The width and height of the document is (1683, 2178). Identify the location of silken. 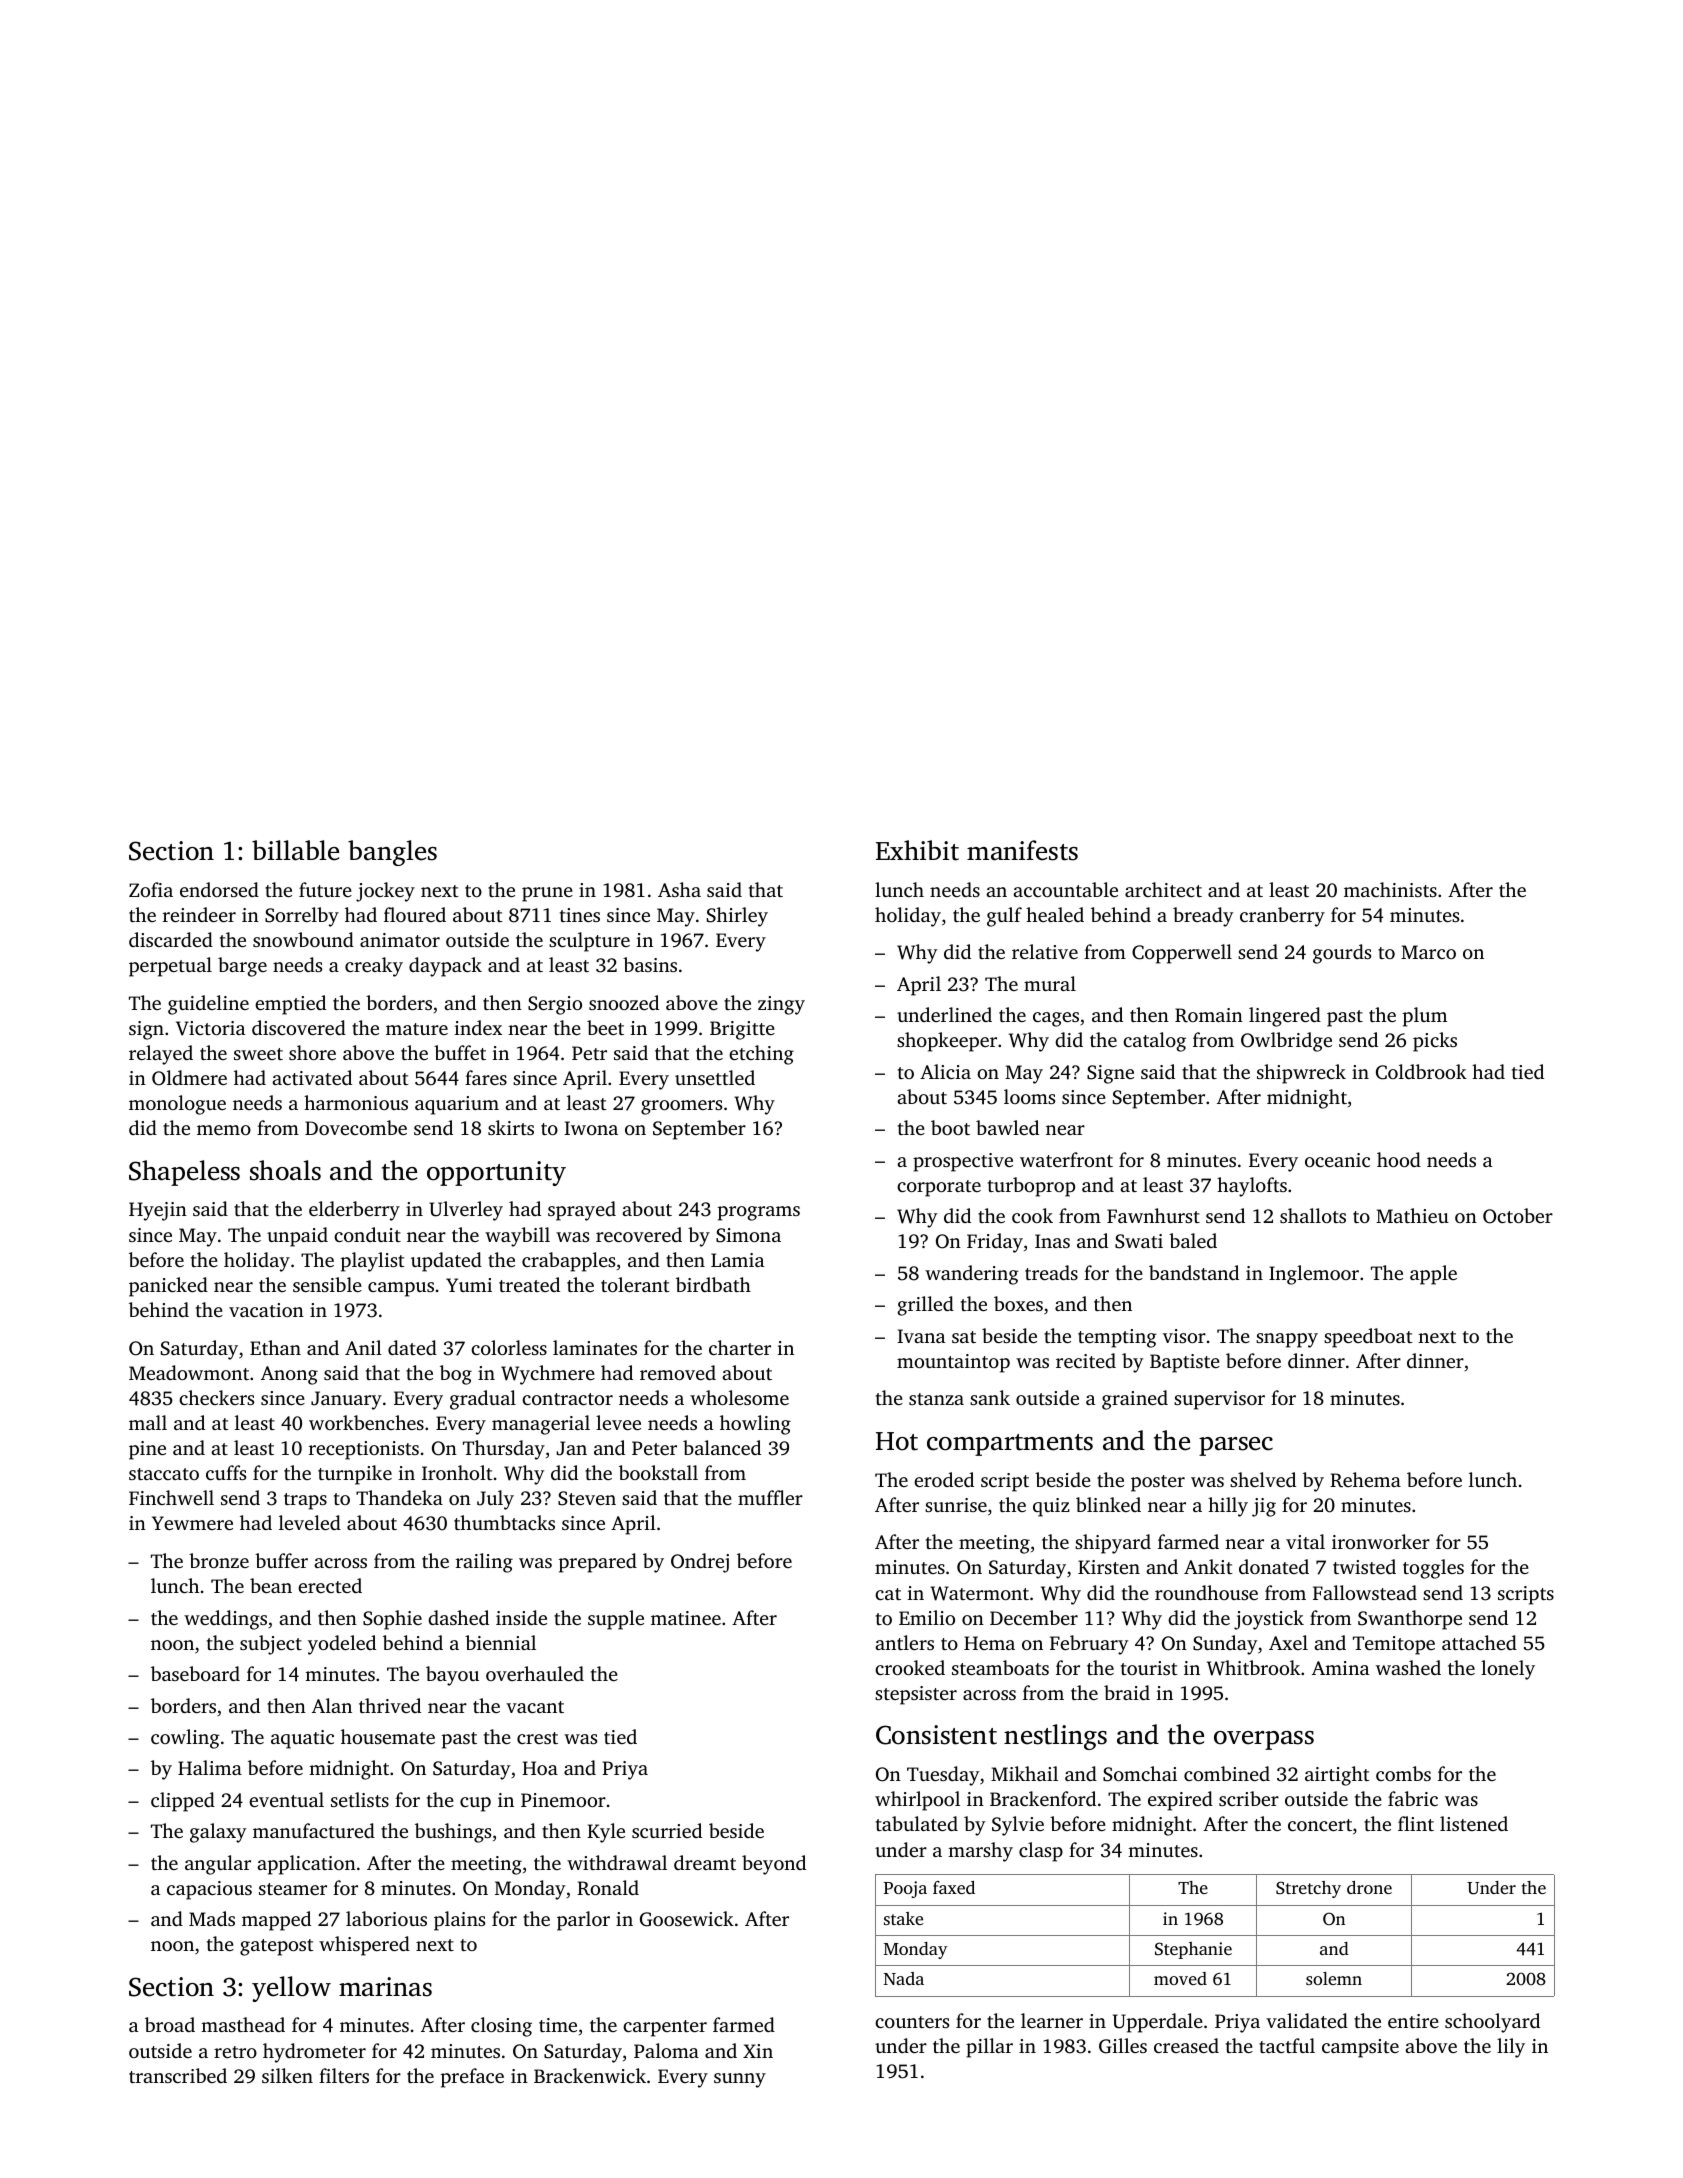
(287, 2075).
